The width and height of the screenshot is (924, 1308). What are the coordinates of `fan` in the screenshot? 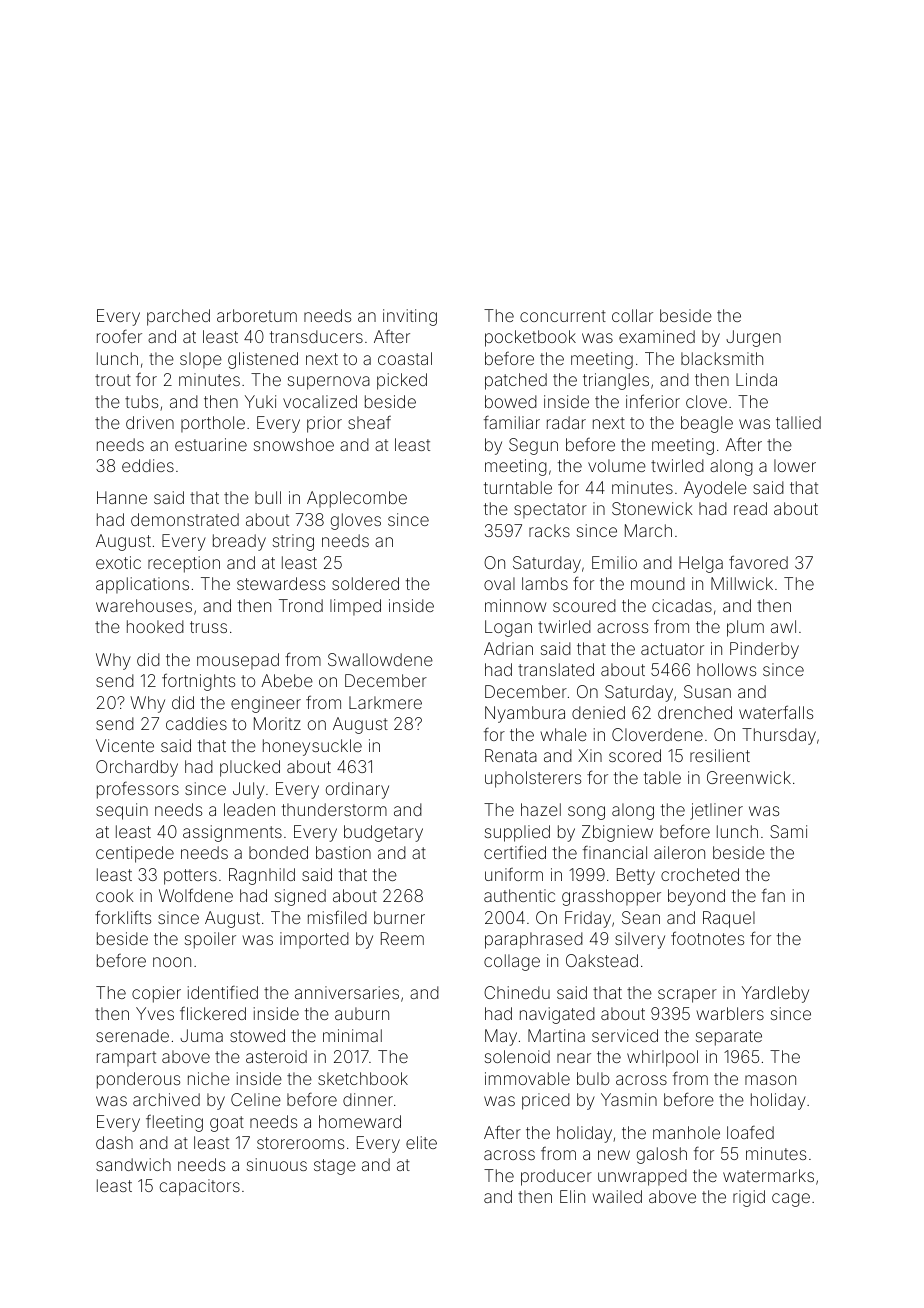 It's located at (773, 895).
